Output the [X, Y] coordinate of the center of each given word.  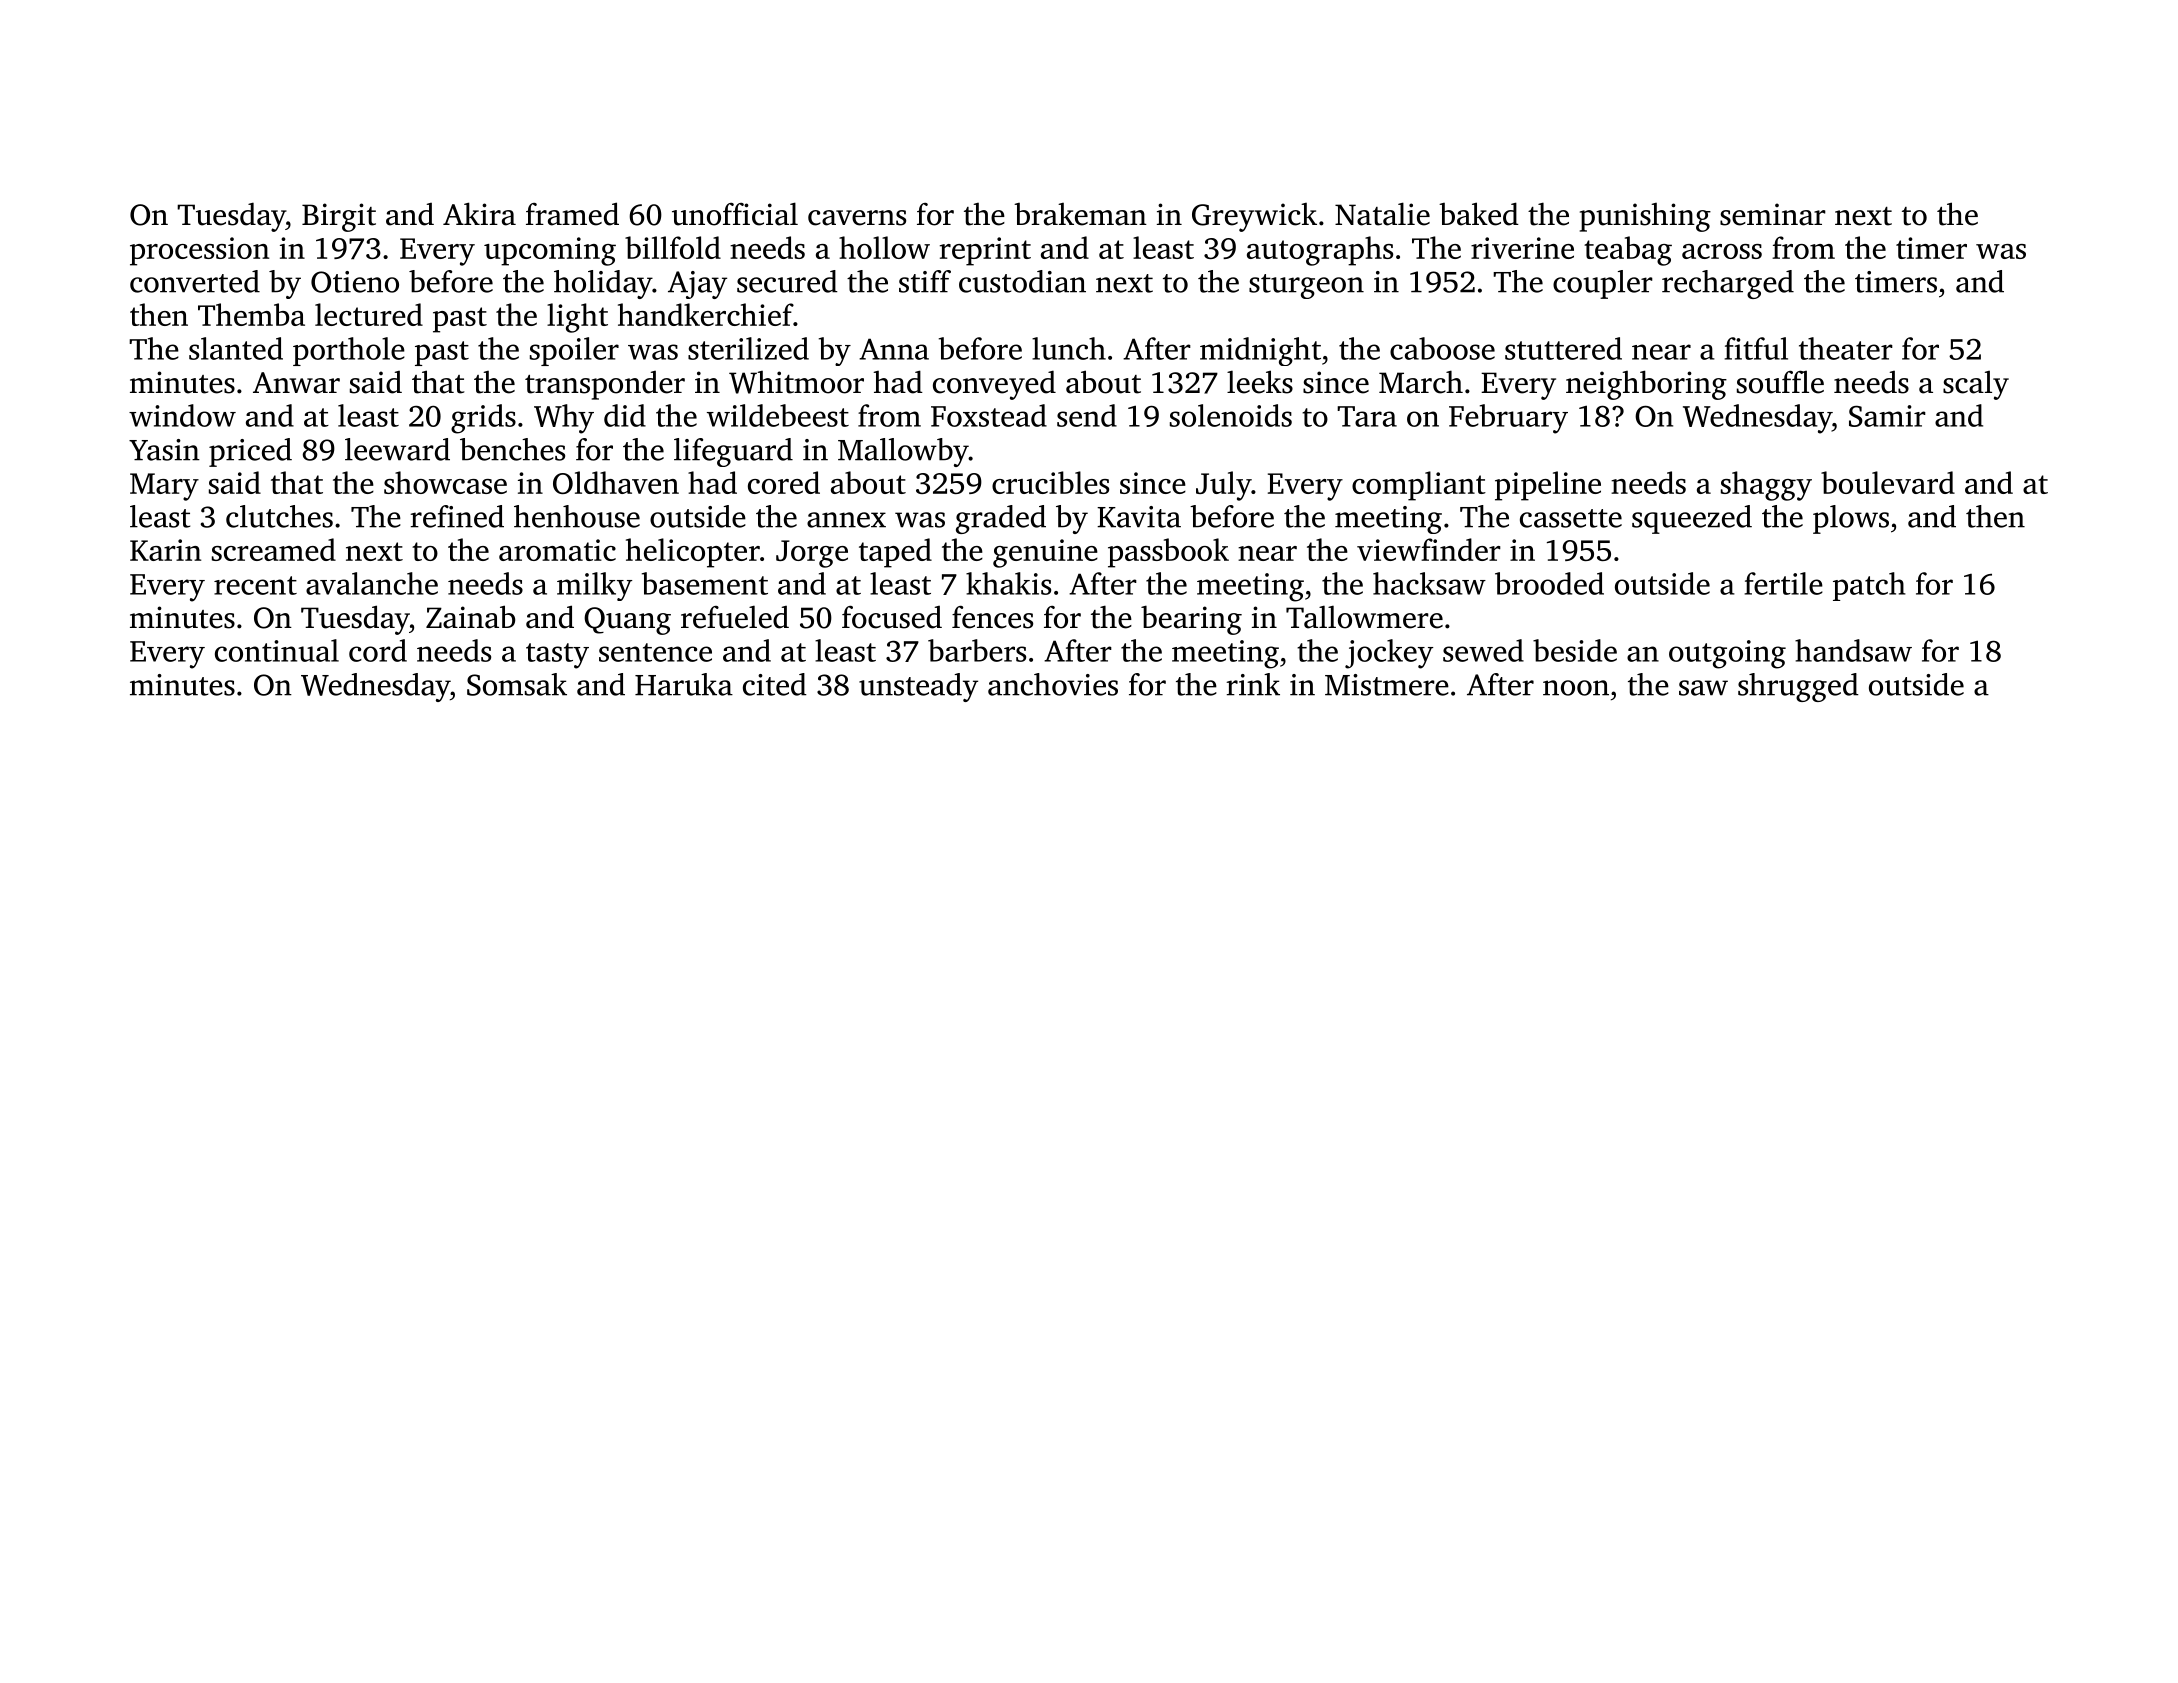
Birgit [339, 217]
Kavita [1139, 517]
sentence [655, 652]
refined [457, 516]
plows [1851, 519]
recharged [1728, 284]
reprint [985, 251]
